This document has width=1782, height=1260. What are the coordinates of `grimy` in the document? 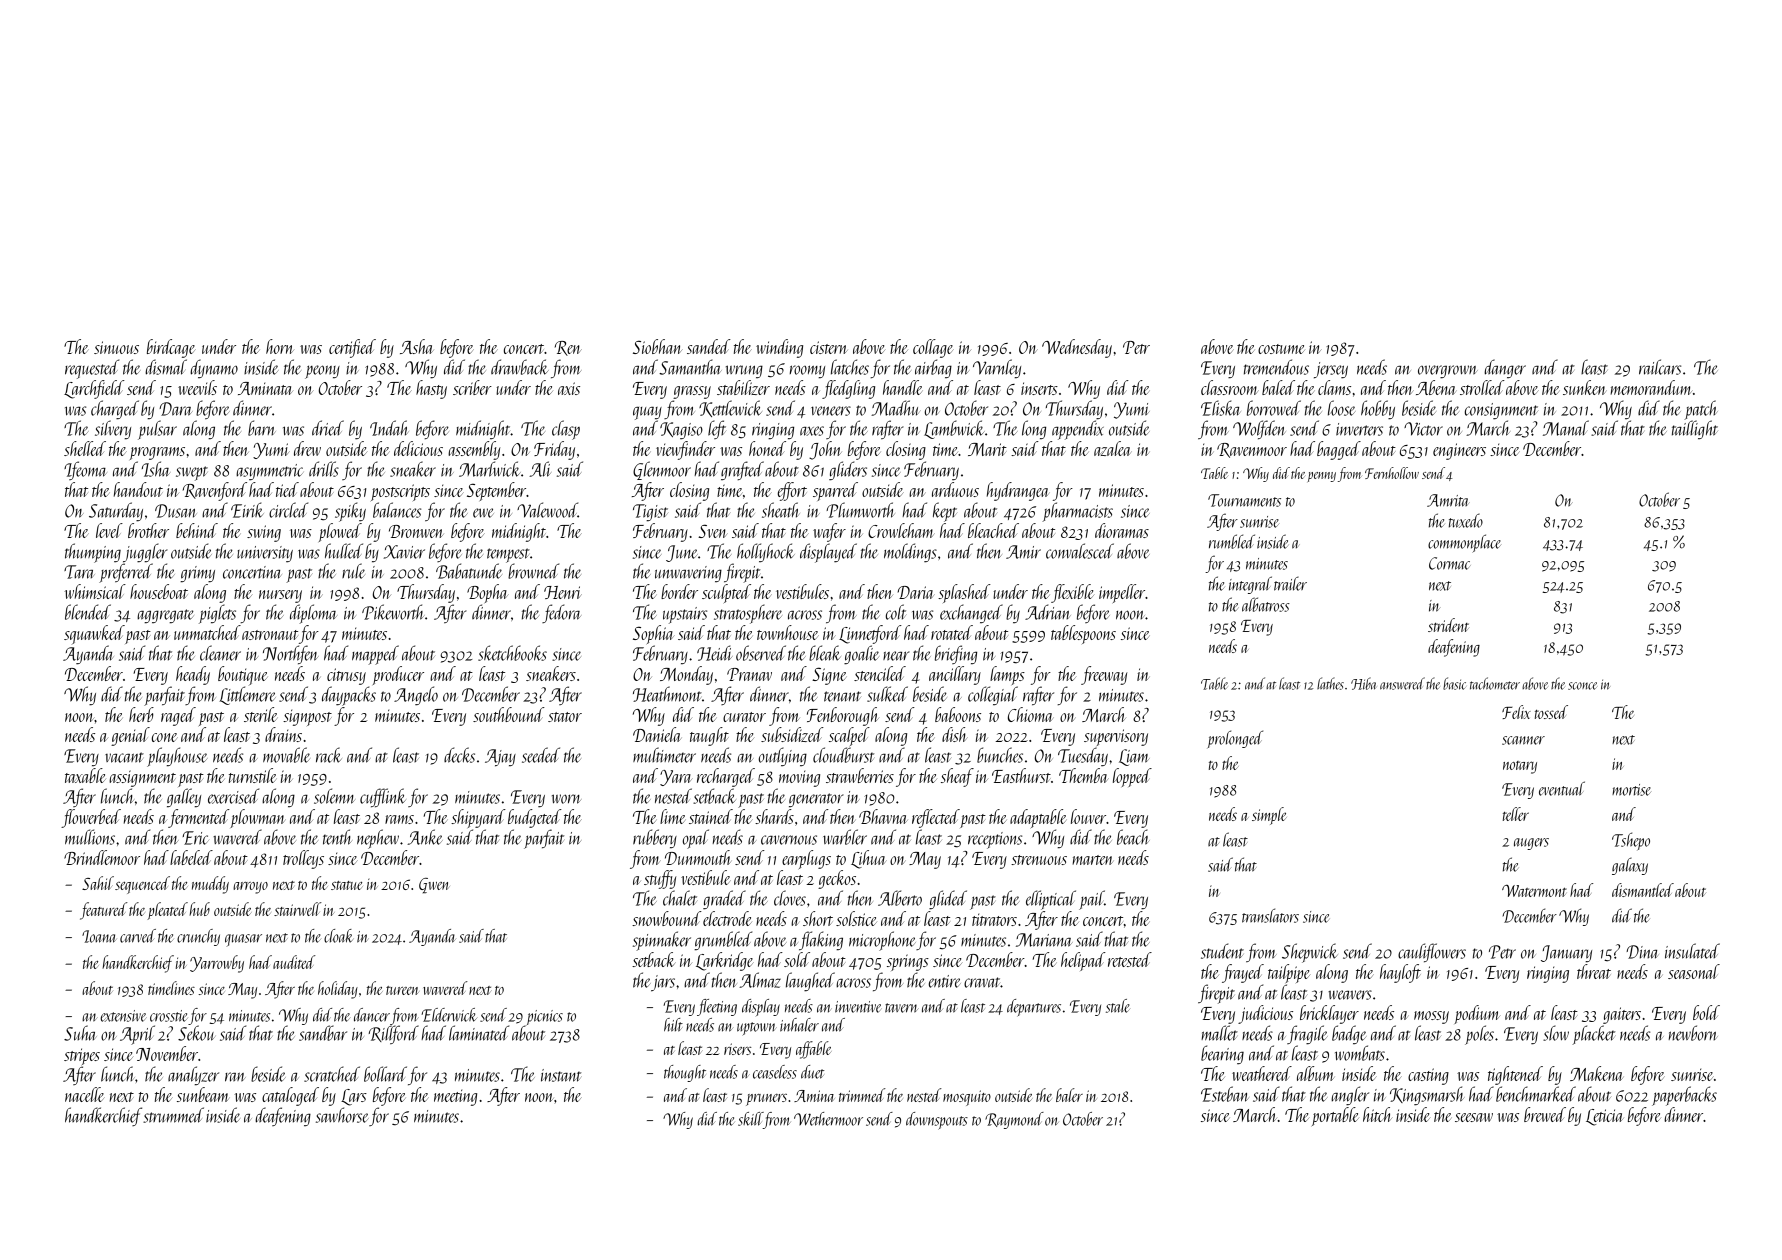 It's located at (197, 574).
